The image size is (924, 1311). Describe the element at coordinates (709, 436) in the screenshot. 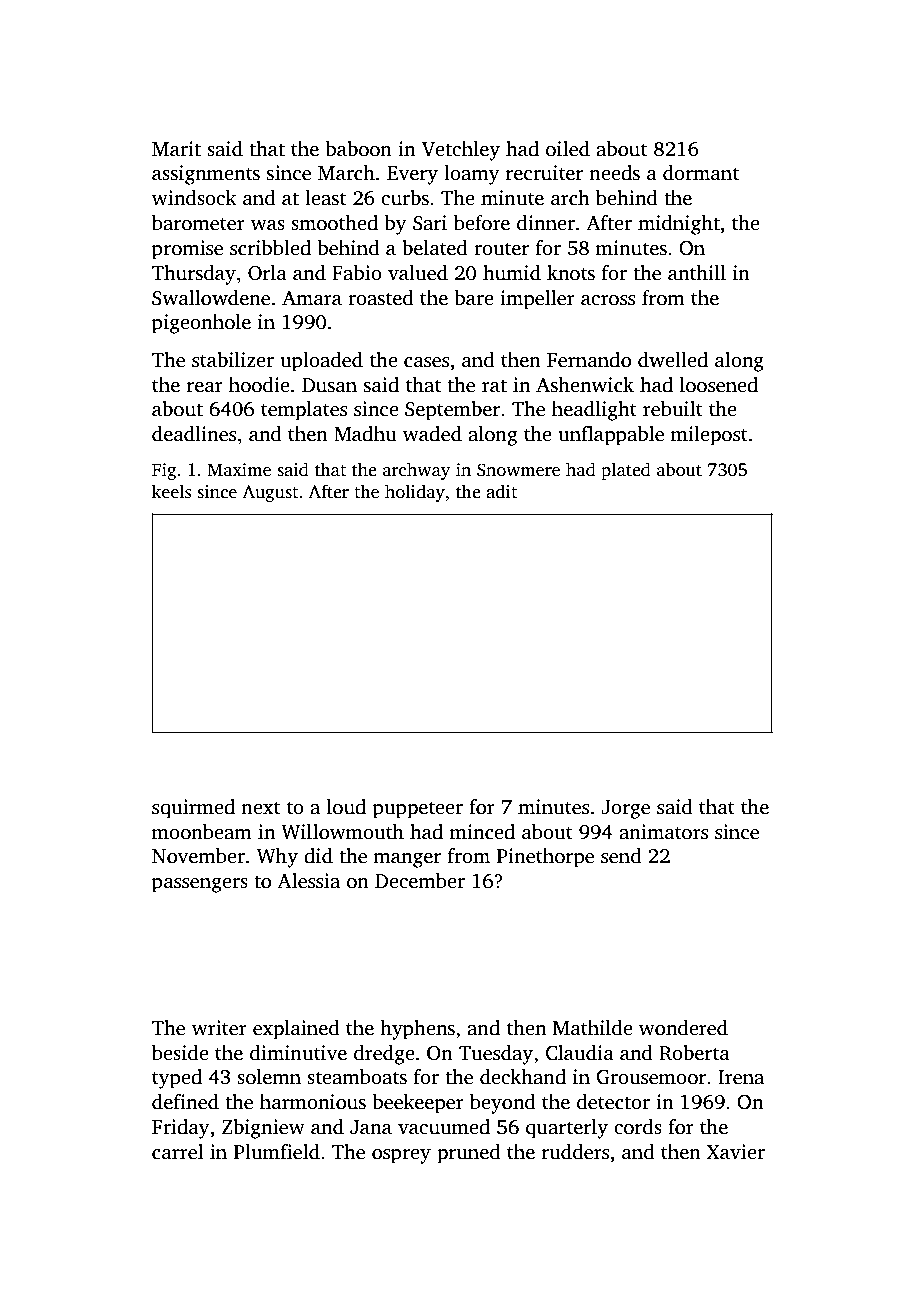

I see `milepost` at that location.
